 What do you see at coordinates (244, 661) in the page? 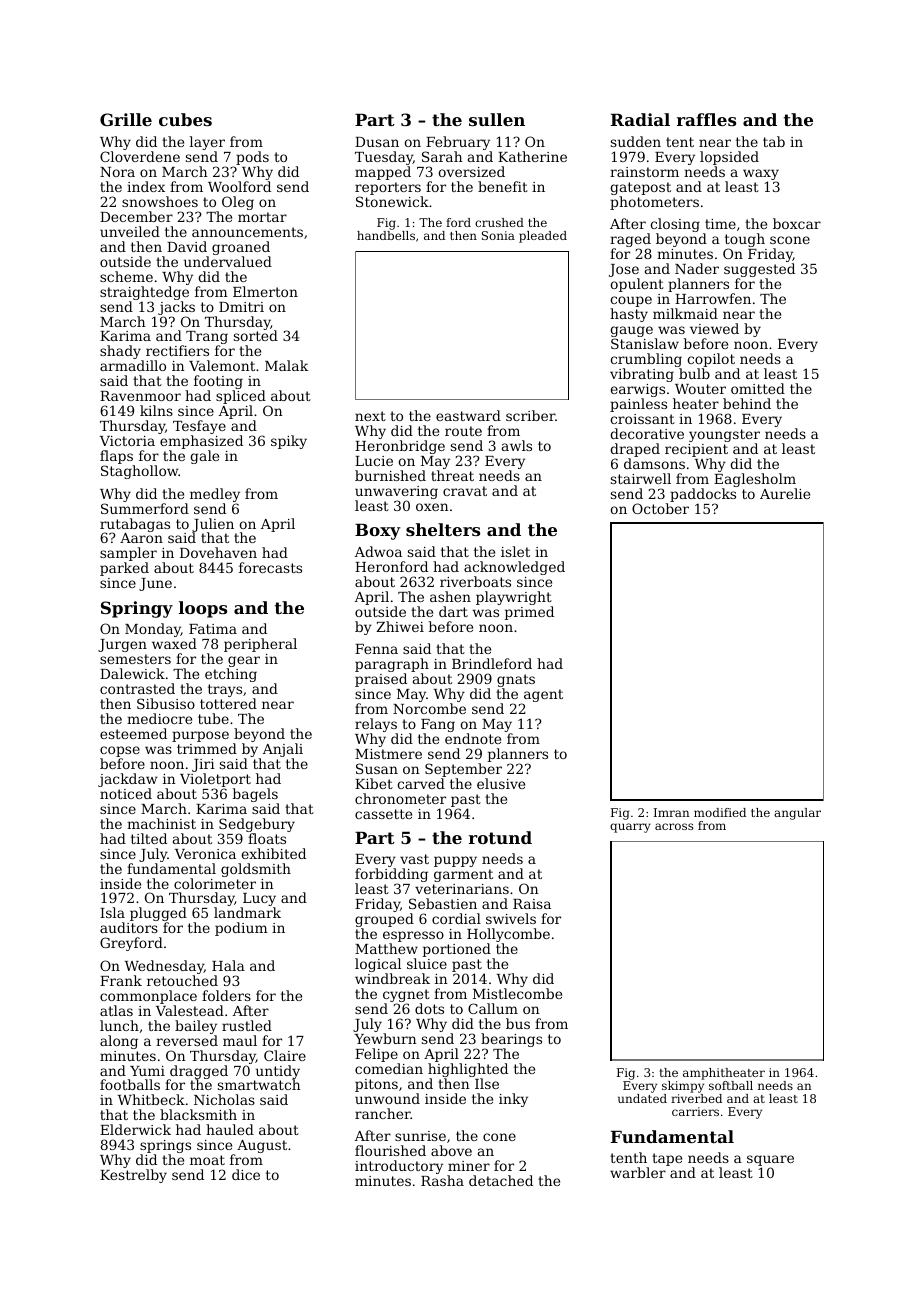
I see `gear` at bounding box center [244, 661].
